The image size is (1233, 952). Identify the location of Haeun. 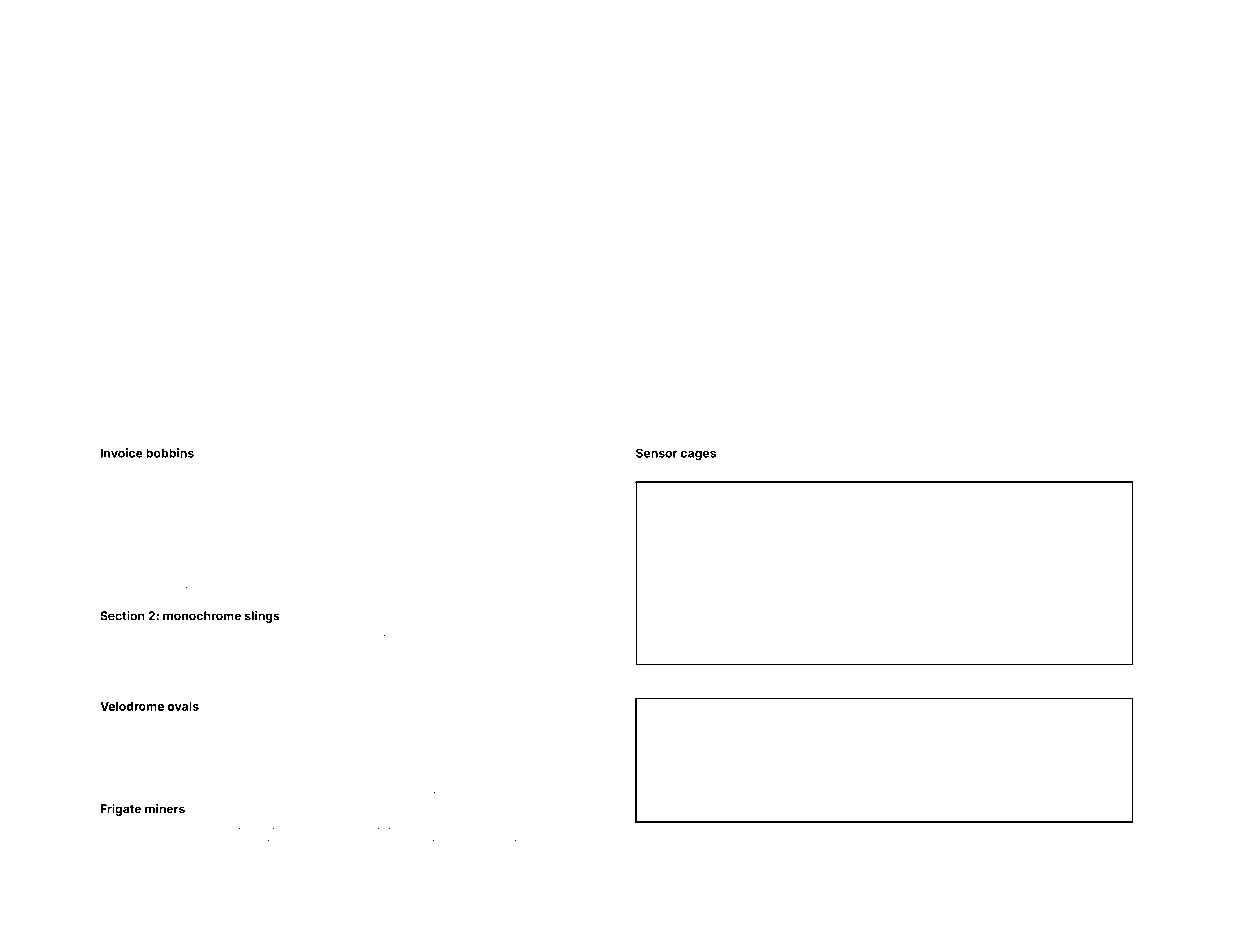
(115, 646).
